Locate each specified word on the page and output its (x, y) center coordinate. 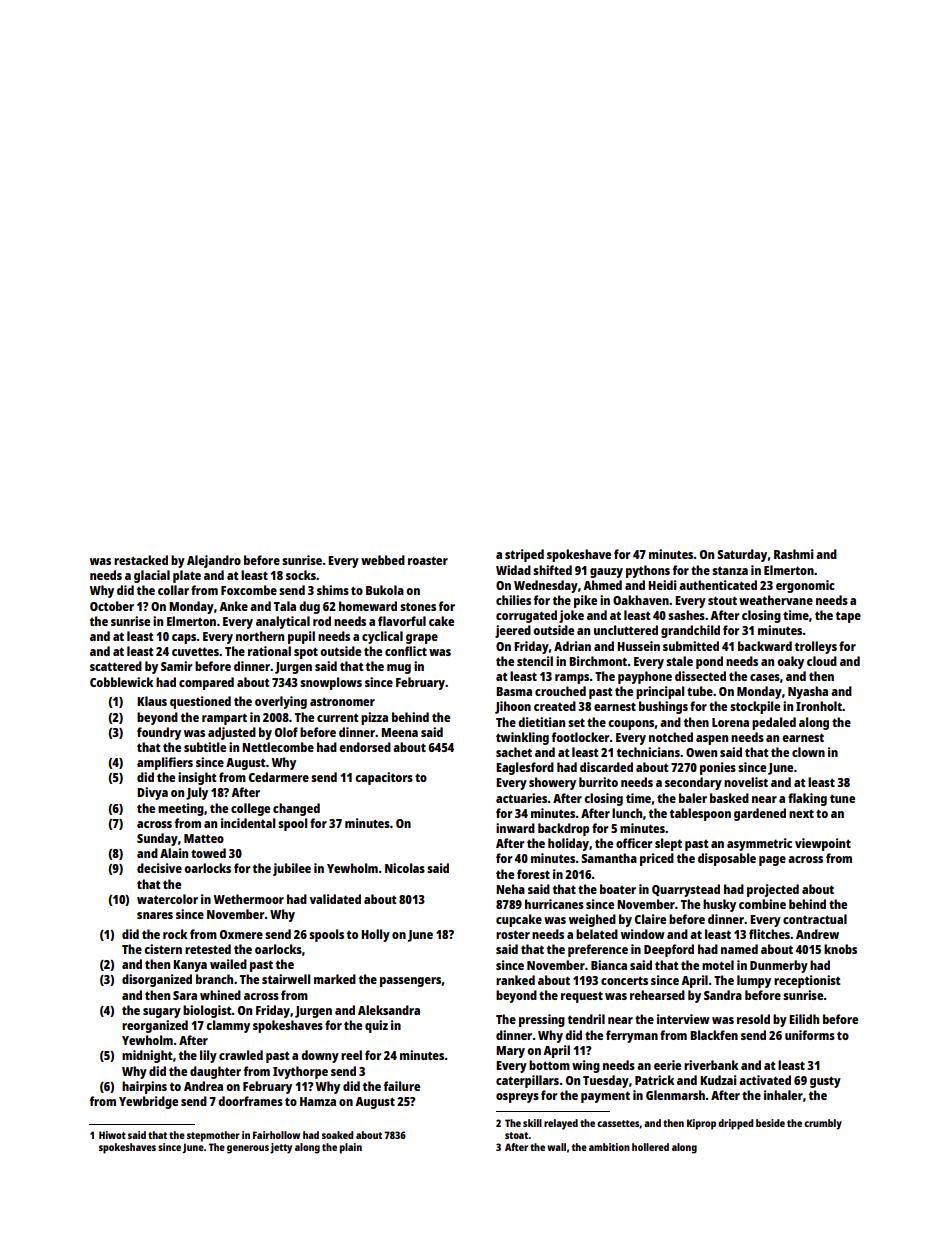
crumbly (823, 1124)
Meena (399, 732)
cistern (163, 949)
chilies (513, 600)
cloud (822, 661)
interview (683, 1019)
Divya (152, 793)
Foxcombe (249, 590)
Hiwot (112, 1135)
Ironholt (819, 706)
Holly (375, 935)
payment (605, 1097)
